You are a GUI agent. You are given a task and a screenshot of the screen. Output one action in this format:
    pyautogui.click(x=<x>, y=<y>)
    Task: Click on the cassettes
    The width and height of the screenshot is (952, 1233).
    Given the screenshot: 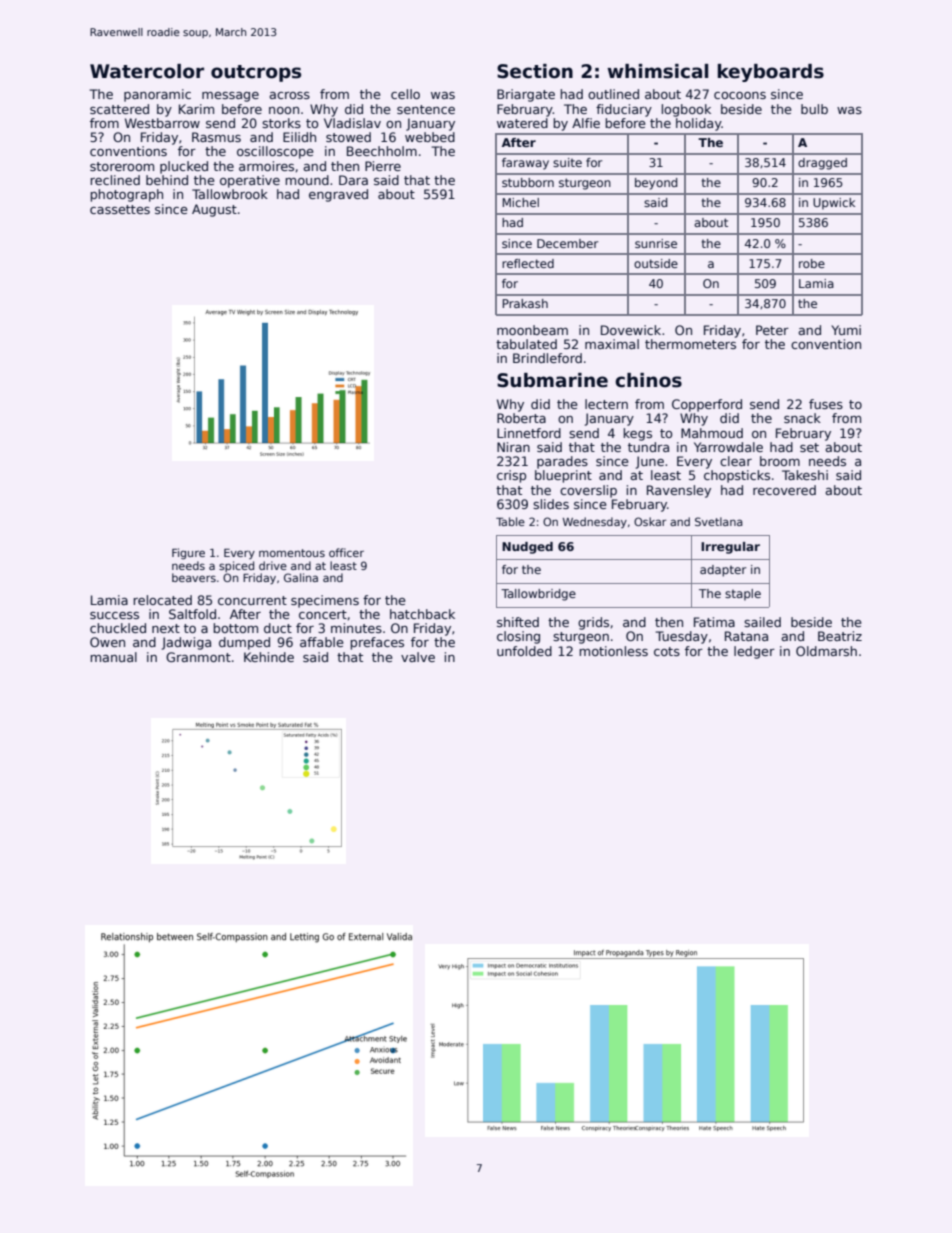 What is the action you would take?
    pyautogui.click(x=120, y=209)
